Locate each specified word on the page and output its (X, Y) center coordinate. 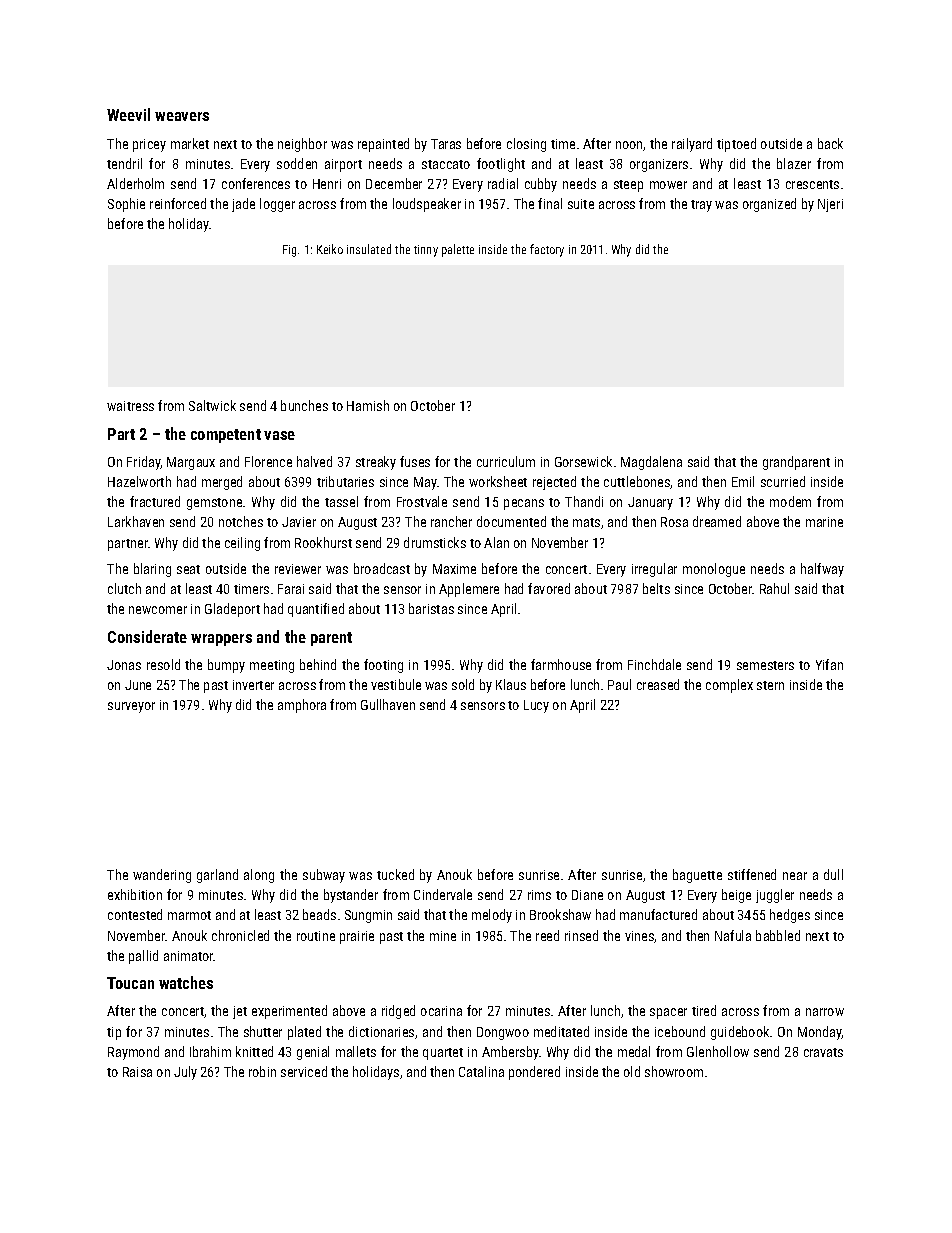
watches (186, 982)
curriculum (506, 461)
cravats (823, 1052)
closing (526, 145)
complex (729, 686)
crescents (812, 184)
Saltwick (212, 405)
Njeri (830, 205)
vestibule (396, 684)
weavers (182, 116)
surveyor (131, 707)
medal (634, 1051)
